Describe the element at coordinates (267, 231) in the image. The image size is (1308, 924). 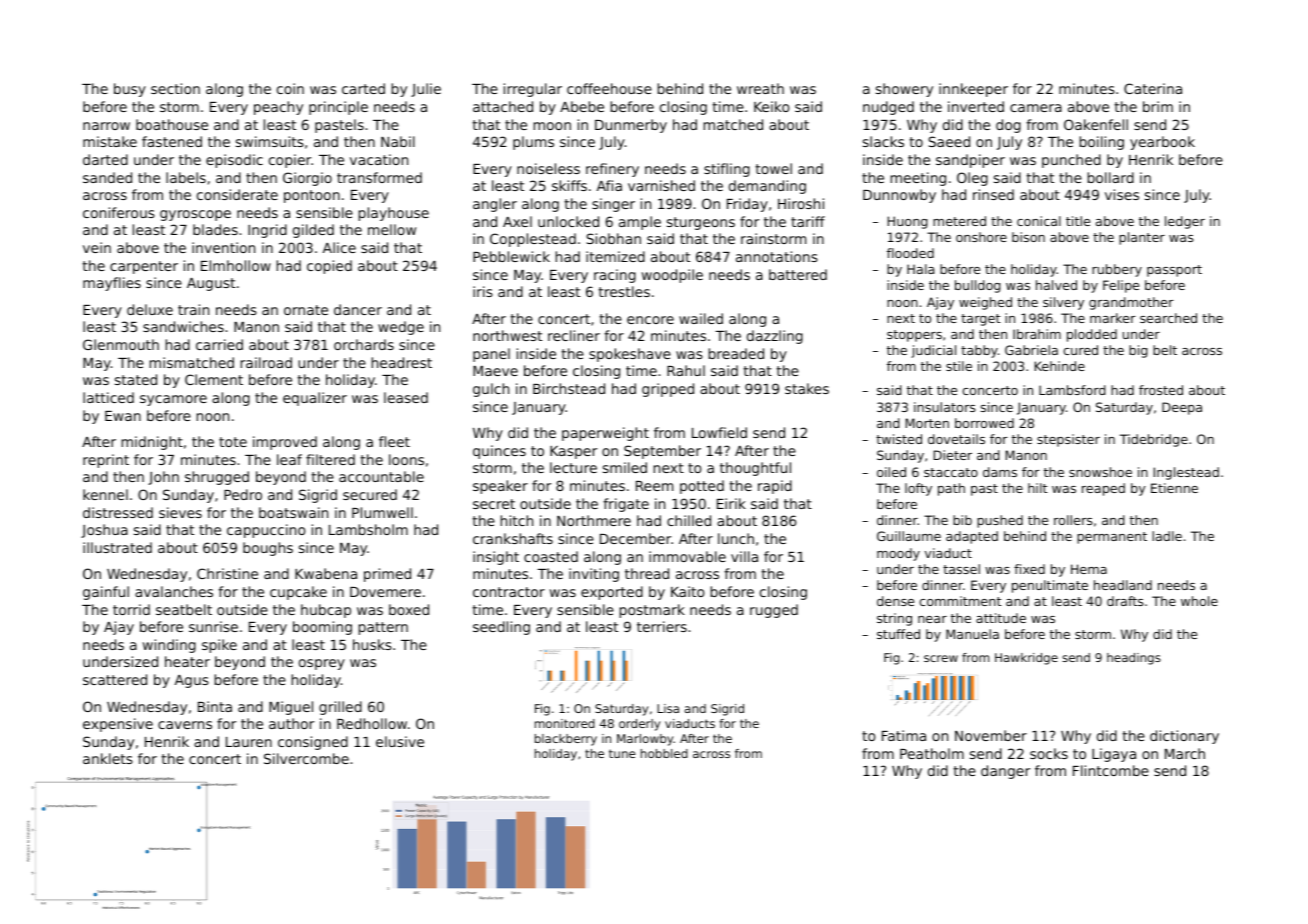
I see `Ingrid` at that location.
